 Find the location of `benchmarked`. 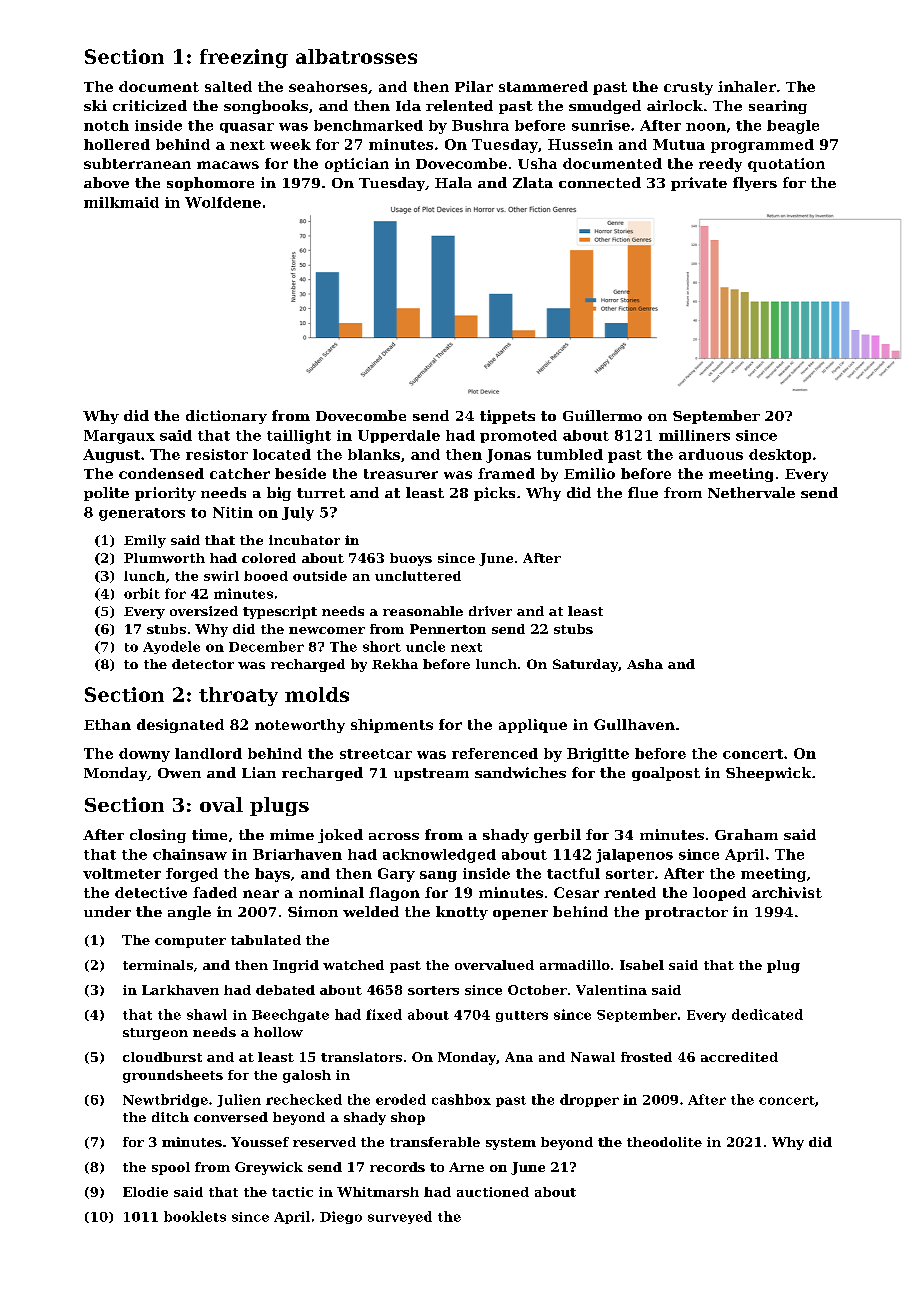

benchmarked is located at coordinates (368, 125).
